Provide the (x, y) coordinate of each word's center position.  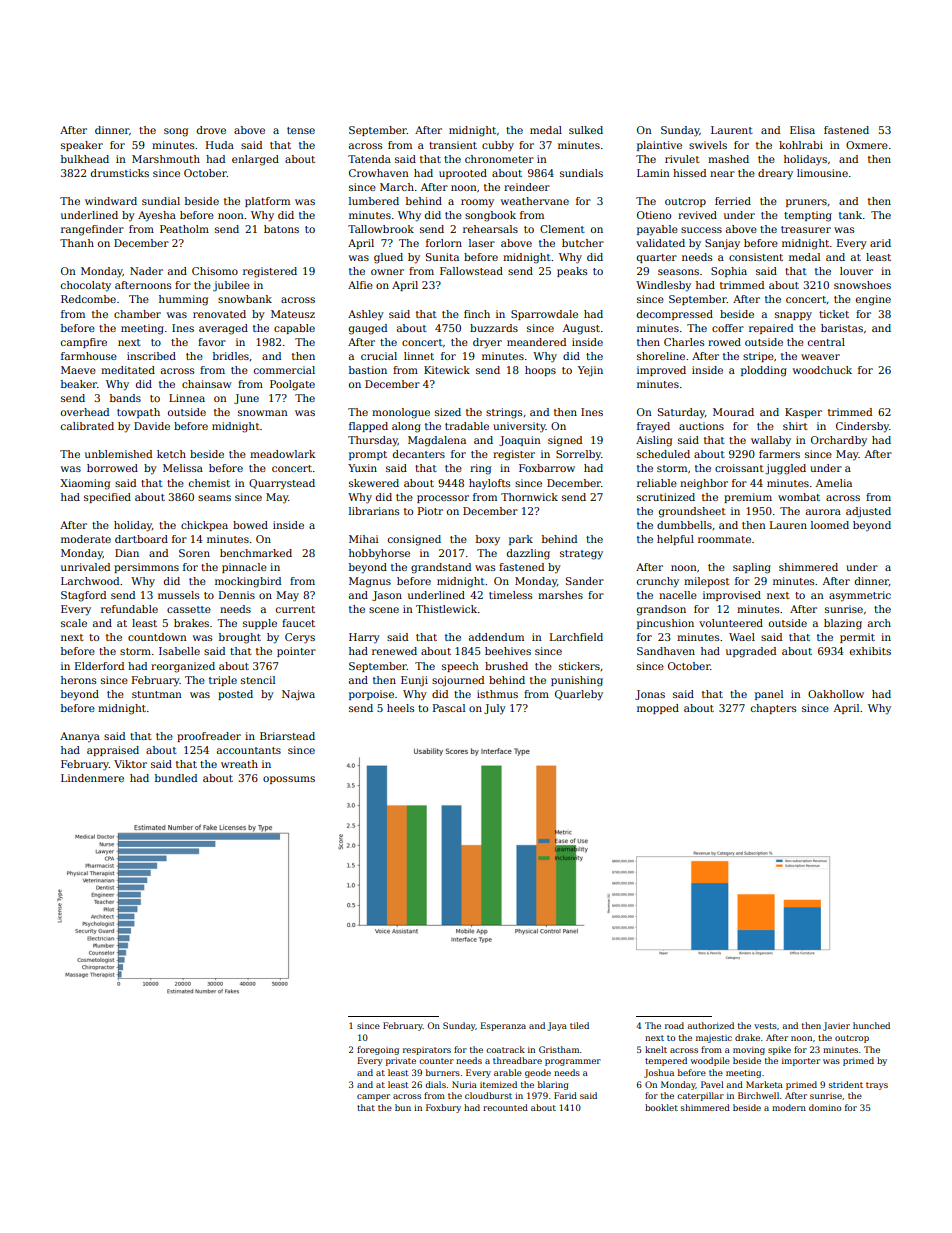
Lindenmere (92, 778)
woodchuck (822, 370)
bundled (176, 778)
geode (538, 1073)
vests (765, 1026)
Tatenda (369, 159)
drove (211, 130)
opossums (289, 780)
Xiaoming (85, 484)
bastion (368, 370)
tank (850, 215)
